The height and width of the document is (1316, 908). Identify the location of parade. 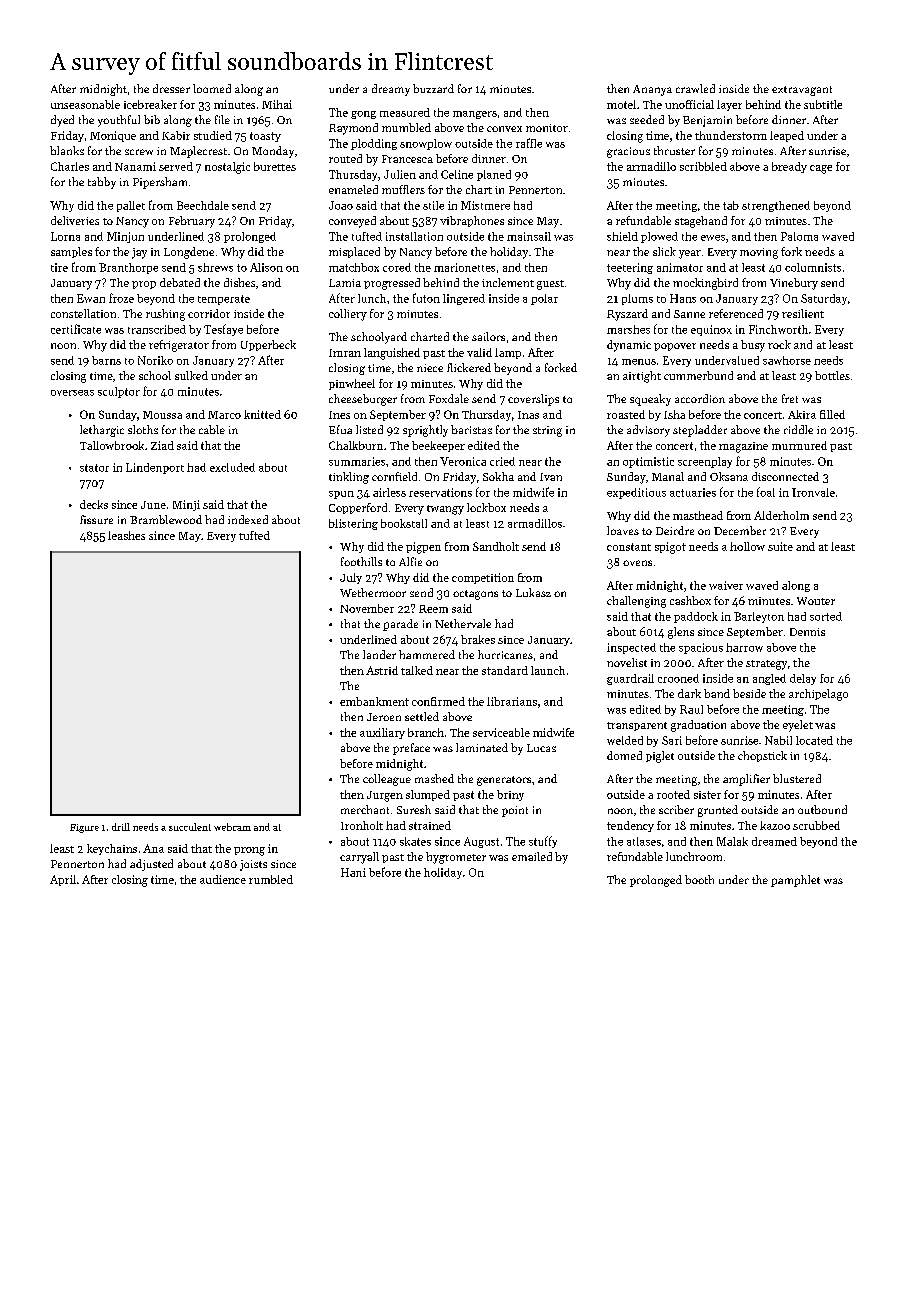
(400, 625).
